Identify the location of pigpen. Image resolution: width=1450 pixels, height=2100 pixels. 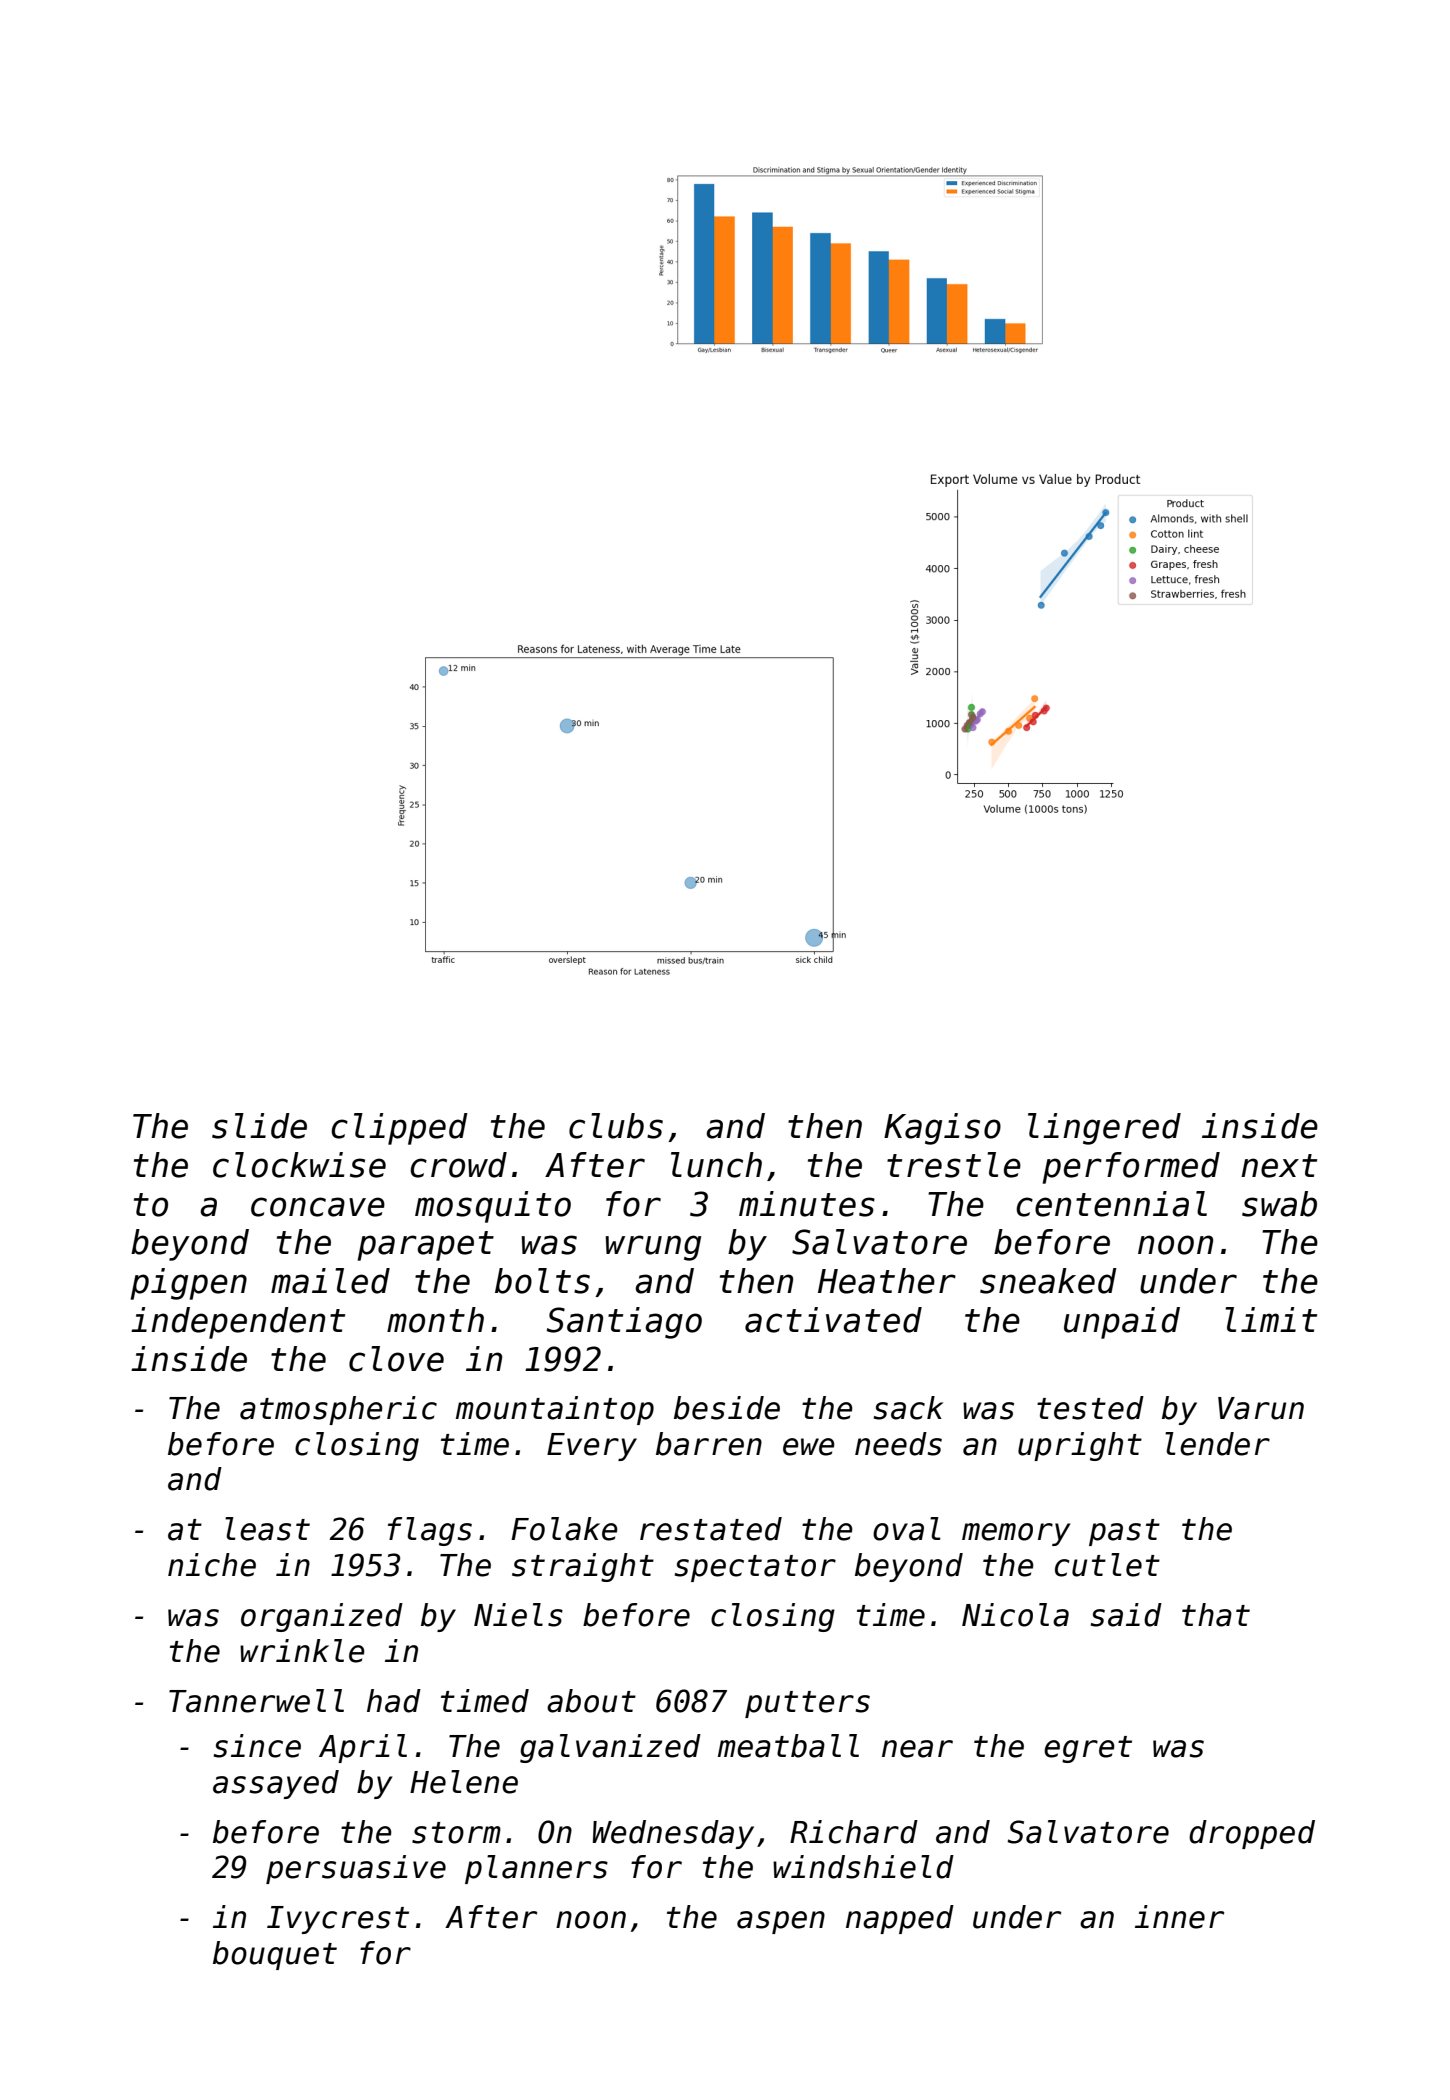
(189, 1284).
